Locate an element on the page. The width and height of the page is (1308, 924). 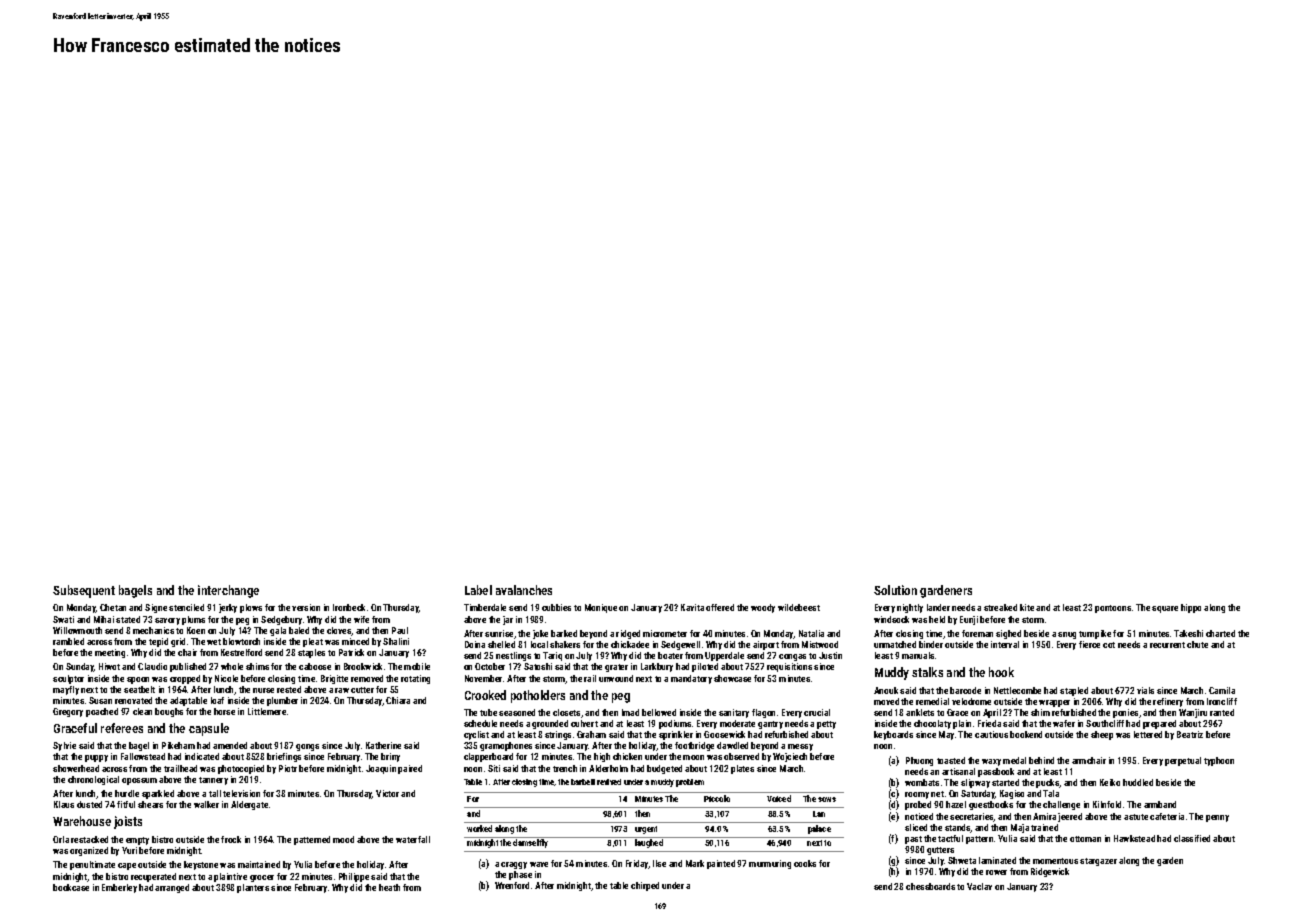
penny is located at coordinates (1217, 818).
